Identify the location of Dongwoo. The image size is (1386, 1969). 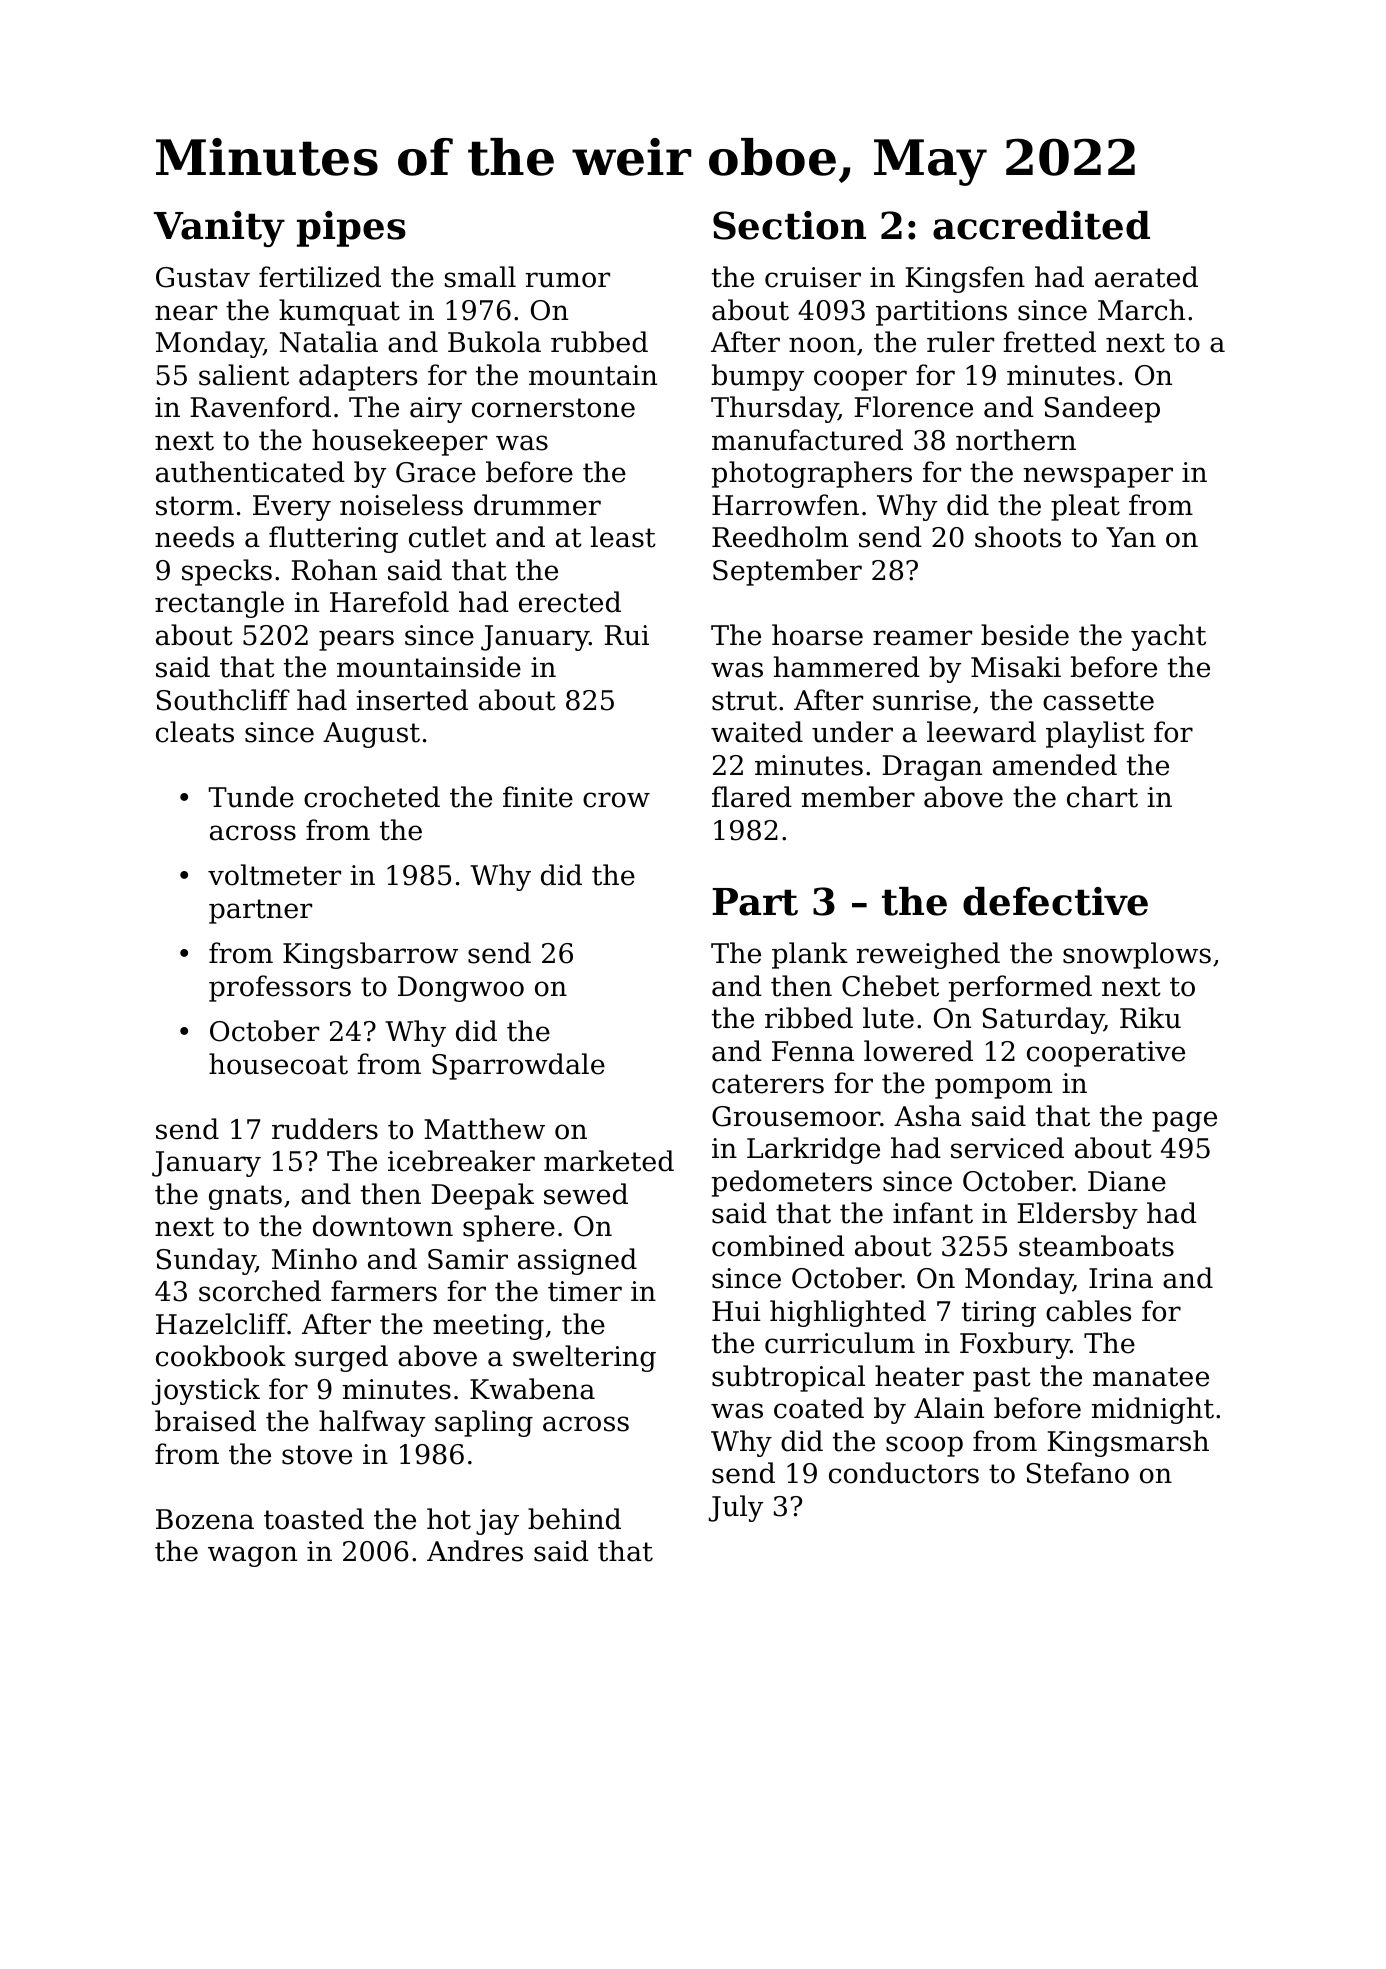
(461, 989).
